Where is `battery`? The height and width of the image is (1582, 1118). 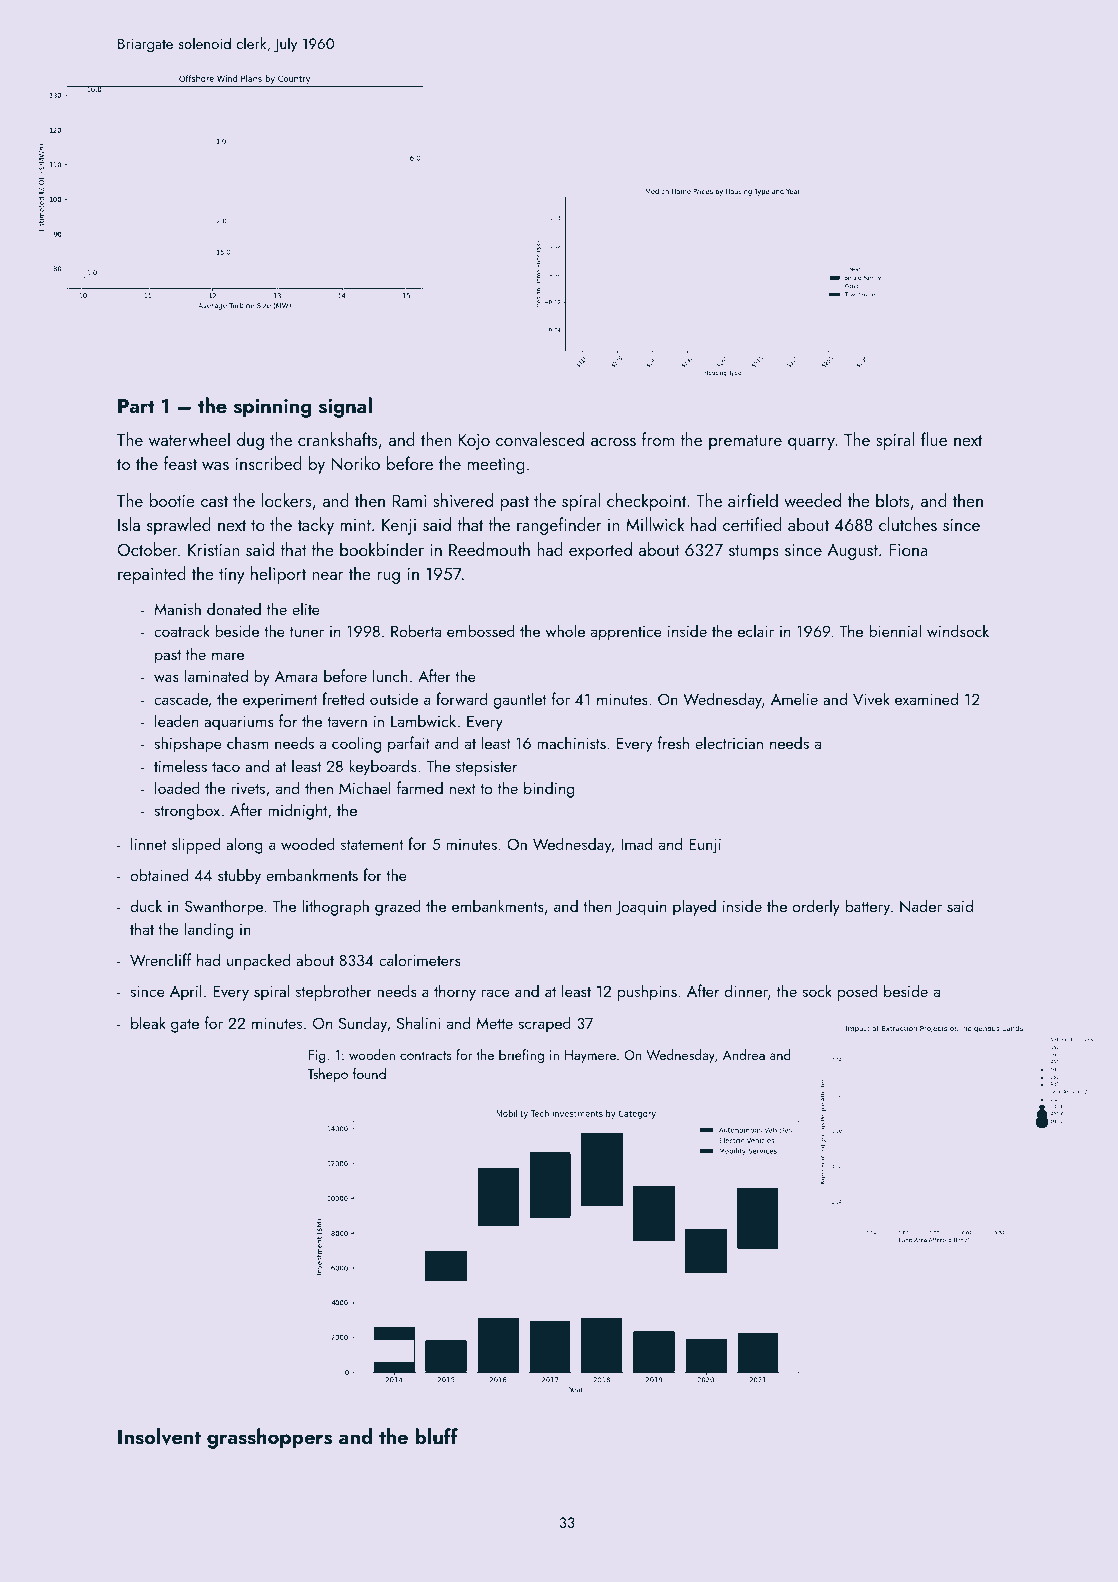 battery is located at coordinates (868, 907).
